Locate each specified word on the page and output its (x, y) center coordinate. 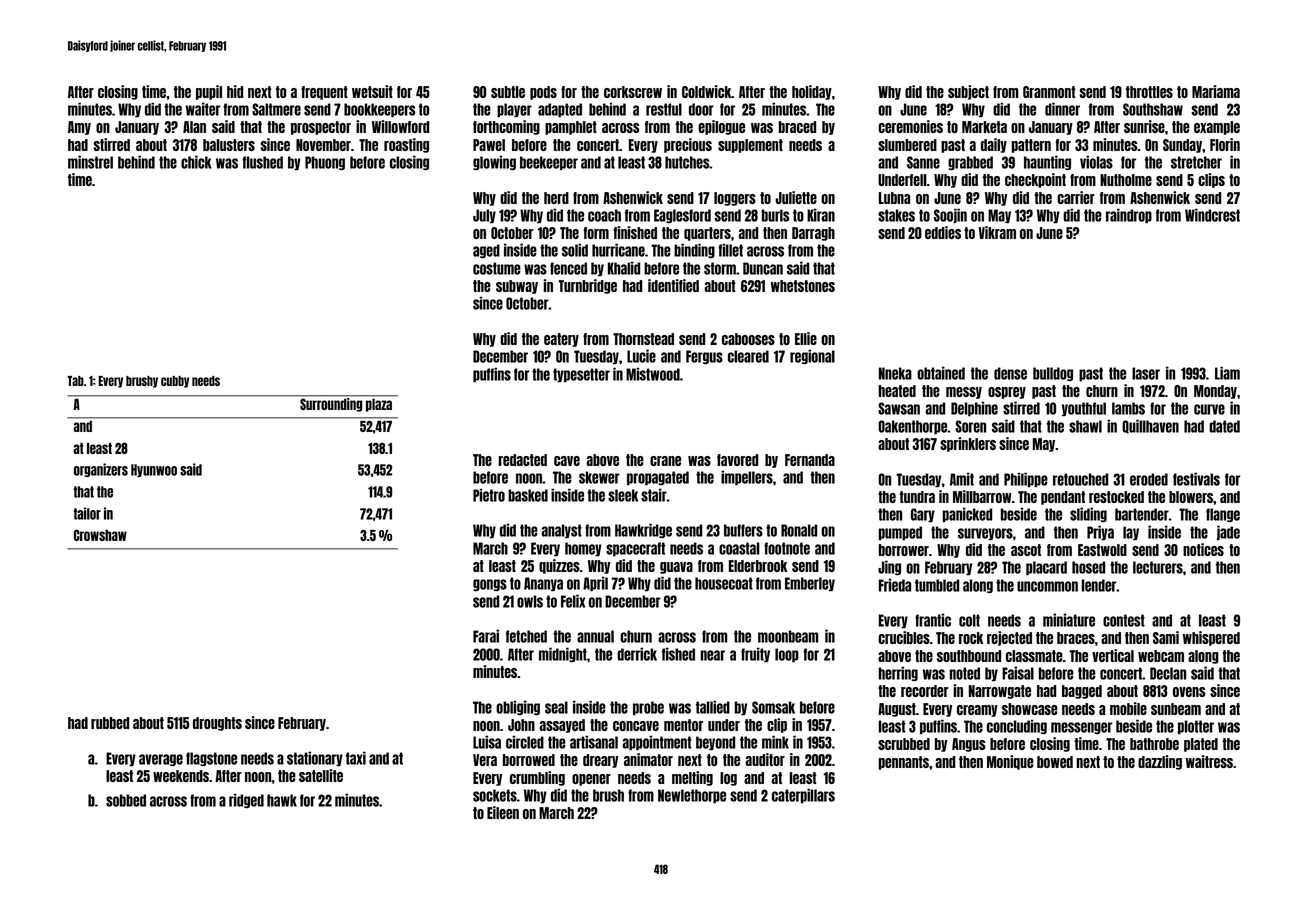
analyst (561, 531)
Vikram (997, 232)
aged (486, 251)
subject (968, 92)
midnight (563, 654)
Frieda (895, 585)
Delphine (974, 409)
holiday (812, 92)
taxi (356, 758)
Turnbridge (587, 286)
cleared (748, 356)
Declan (1168, 673)
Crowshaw (100, 535)
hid (235, 91)
